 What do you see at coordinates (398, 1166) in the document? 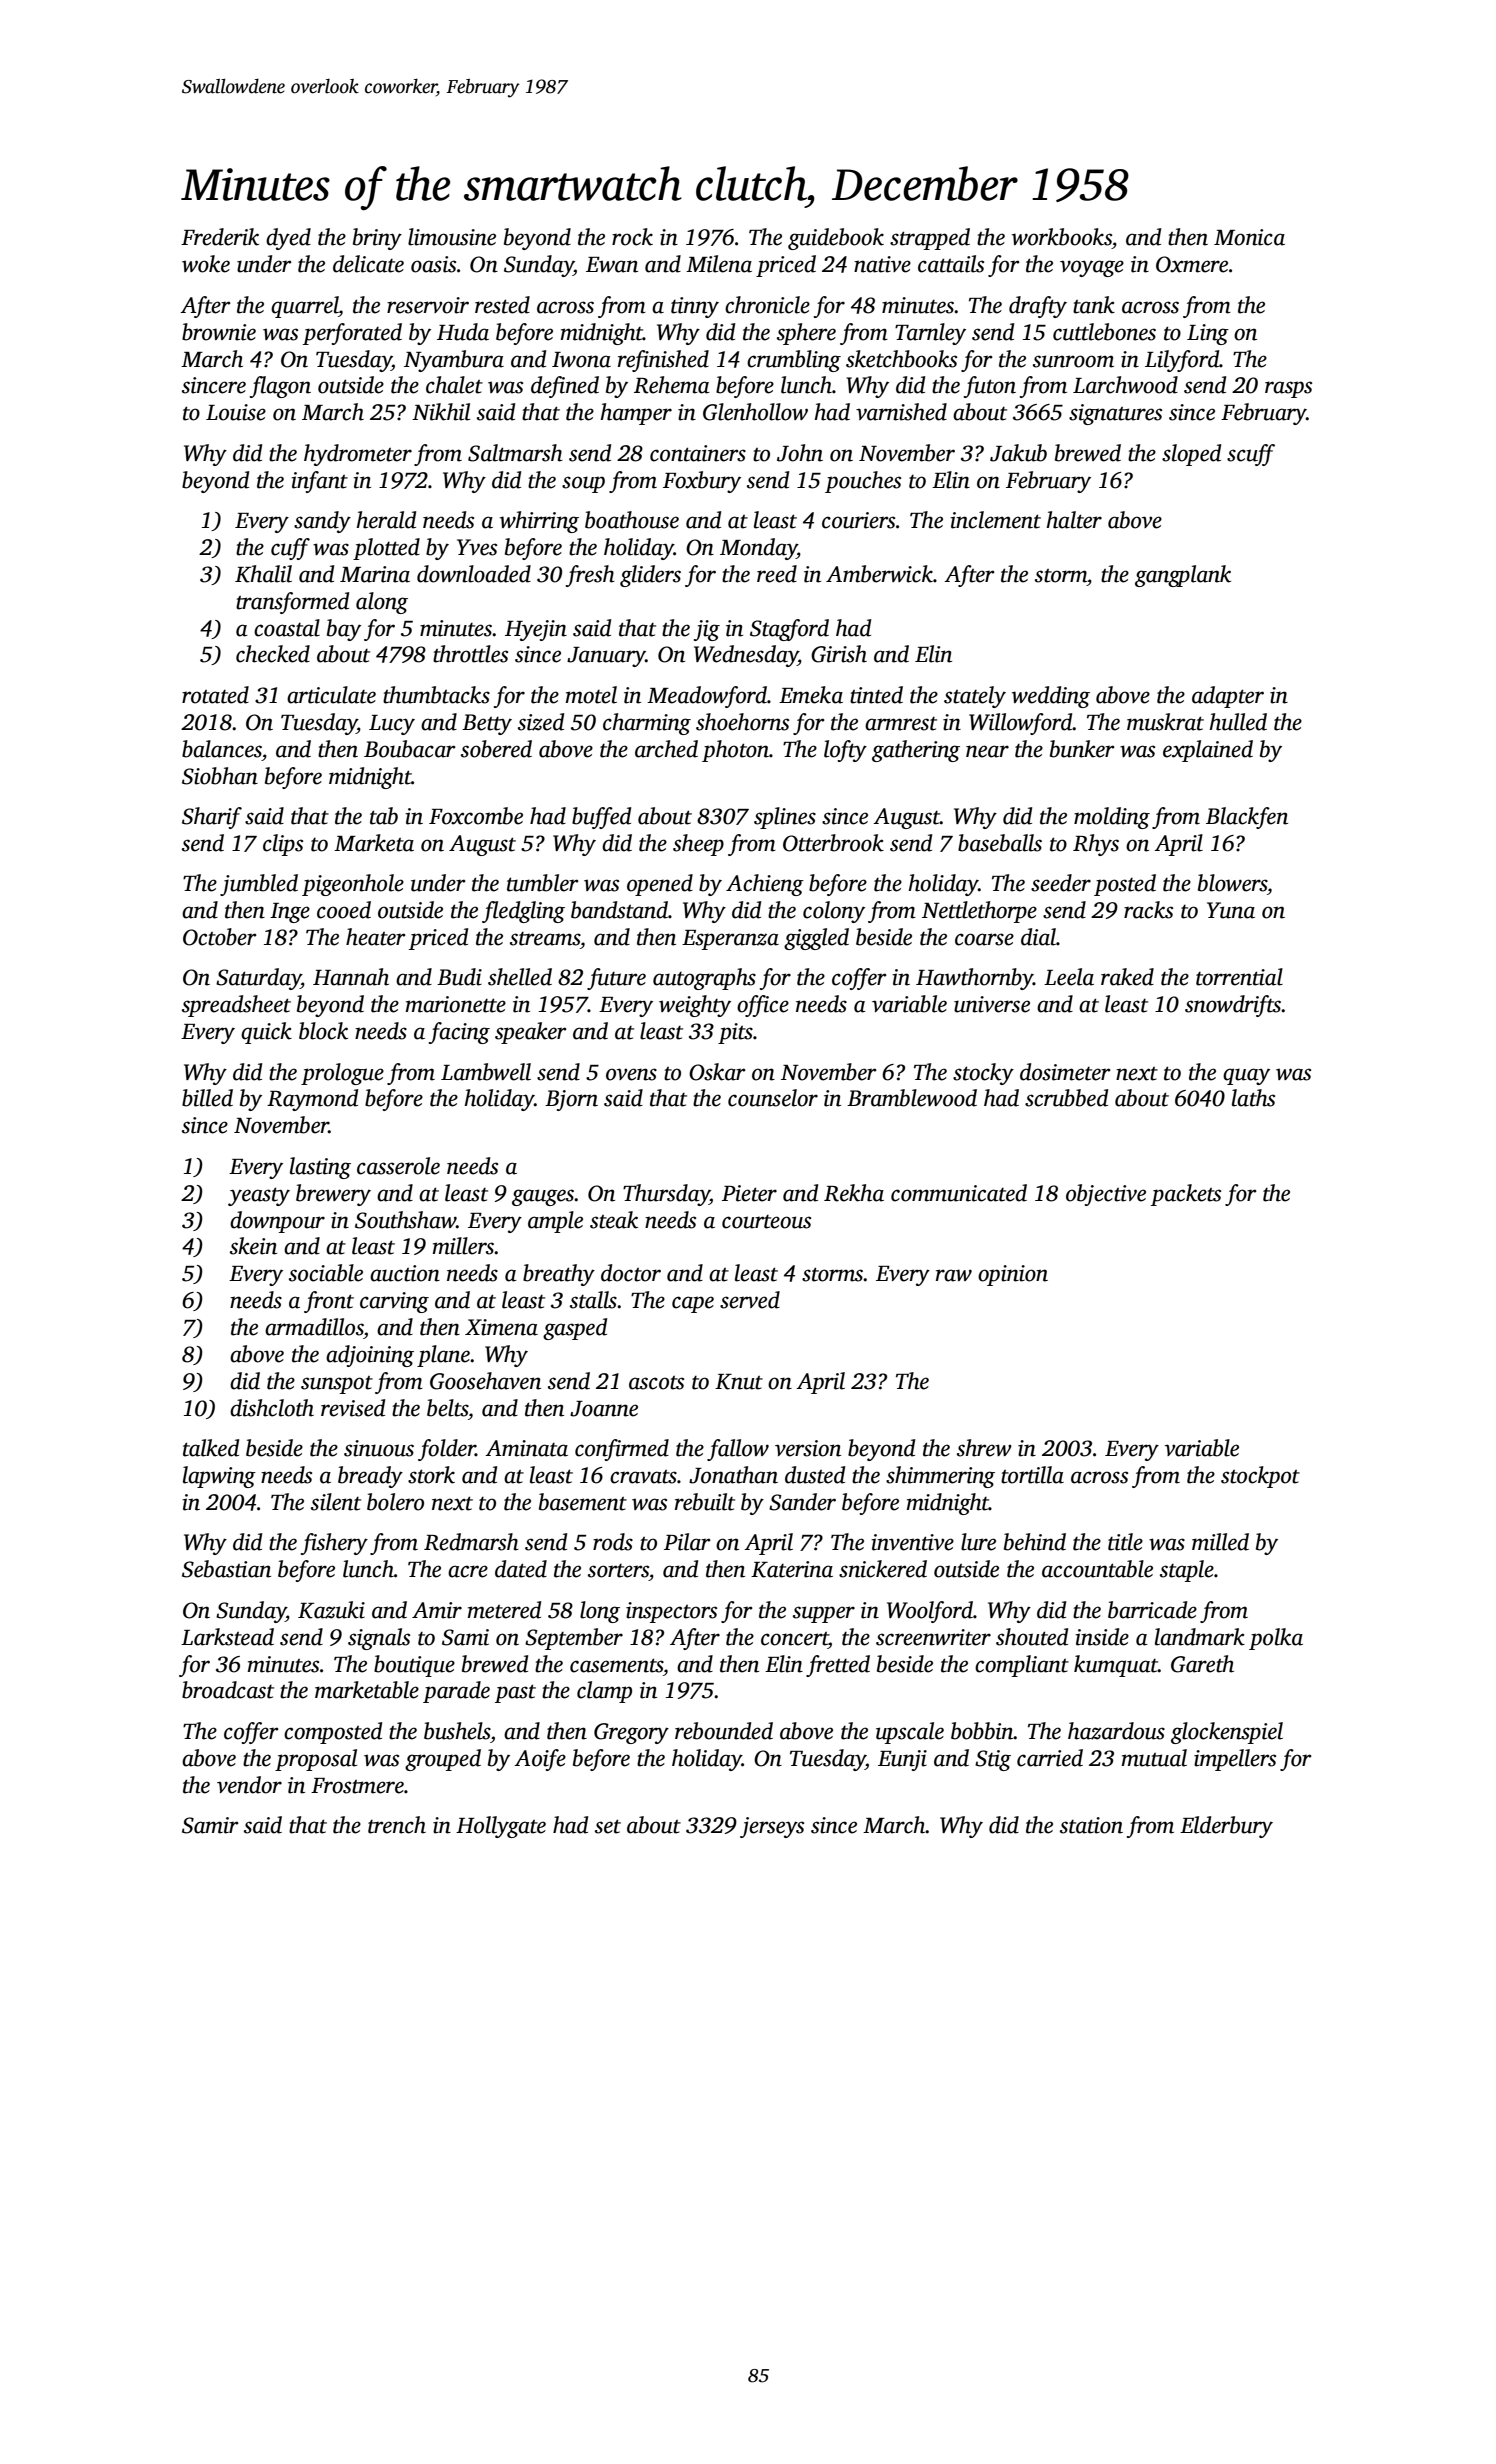
I see `casserole` at bounding box center [398, 1166].
